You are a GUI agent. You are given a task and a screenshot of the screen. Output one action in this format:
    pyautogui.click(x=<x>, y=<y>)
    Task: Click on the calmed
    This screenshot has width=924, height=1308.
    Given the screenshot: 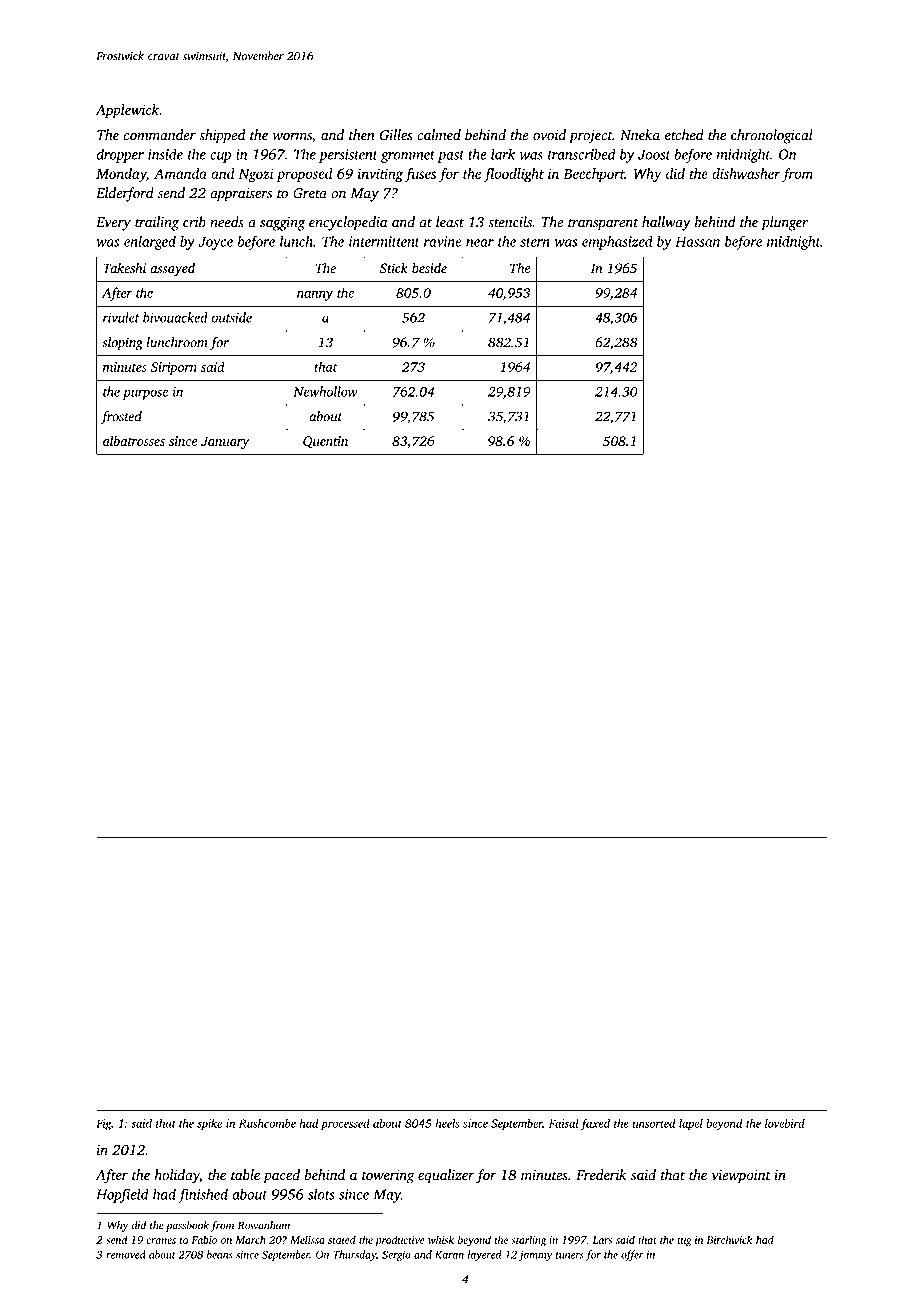 What is the action you would take?
    pyautogui.click(x=439, y=135)
